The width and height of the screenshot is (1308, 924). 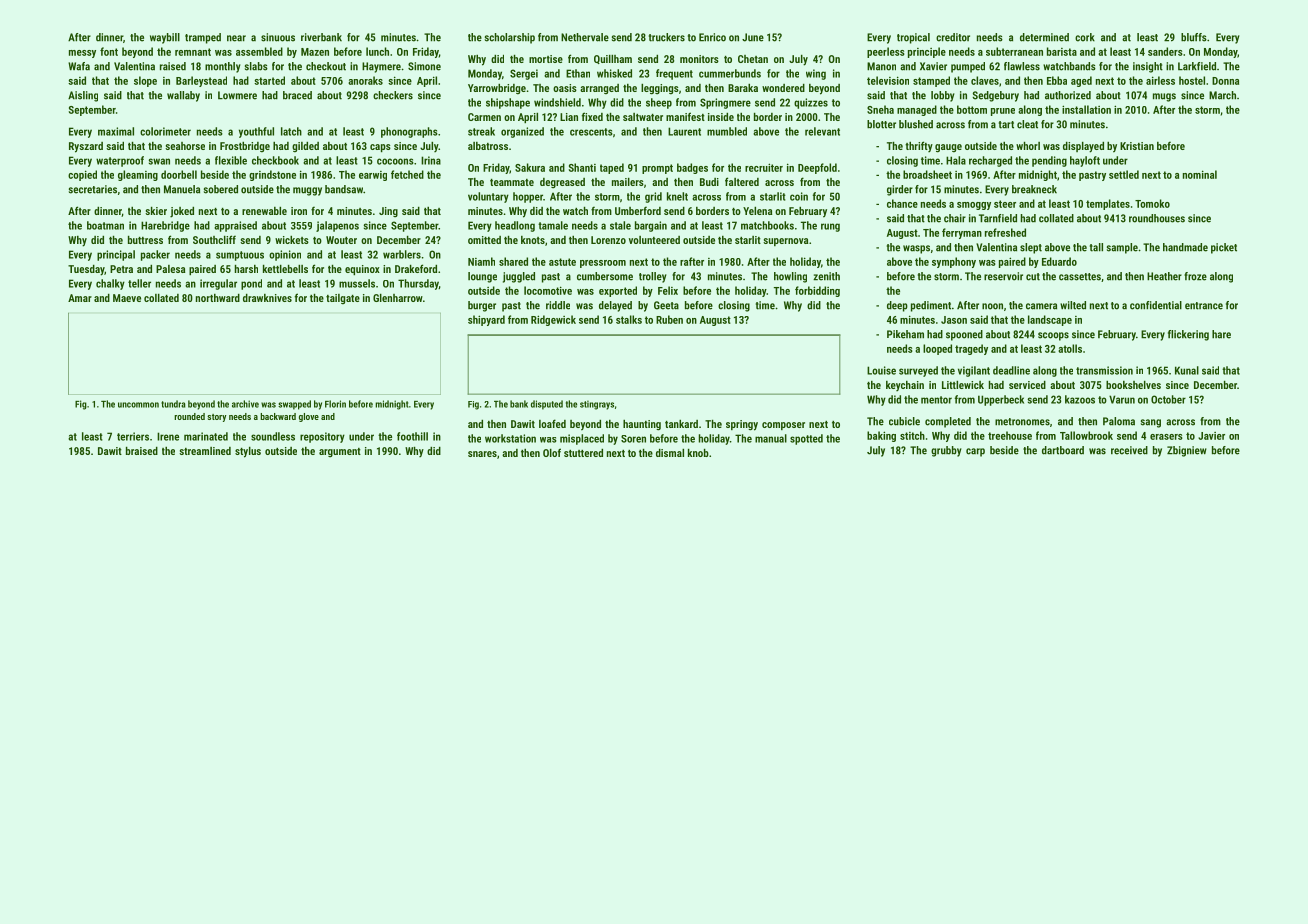 What do you see at coordinates (86, 147) in the screenshot?
I see `Ryszard` at bounding box center [86, 147].
